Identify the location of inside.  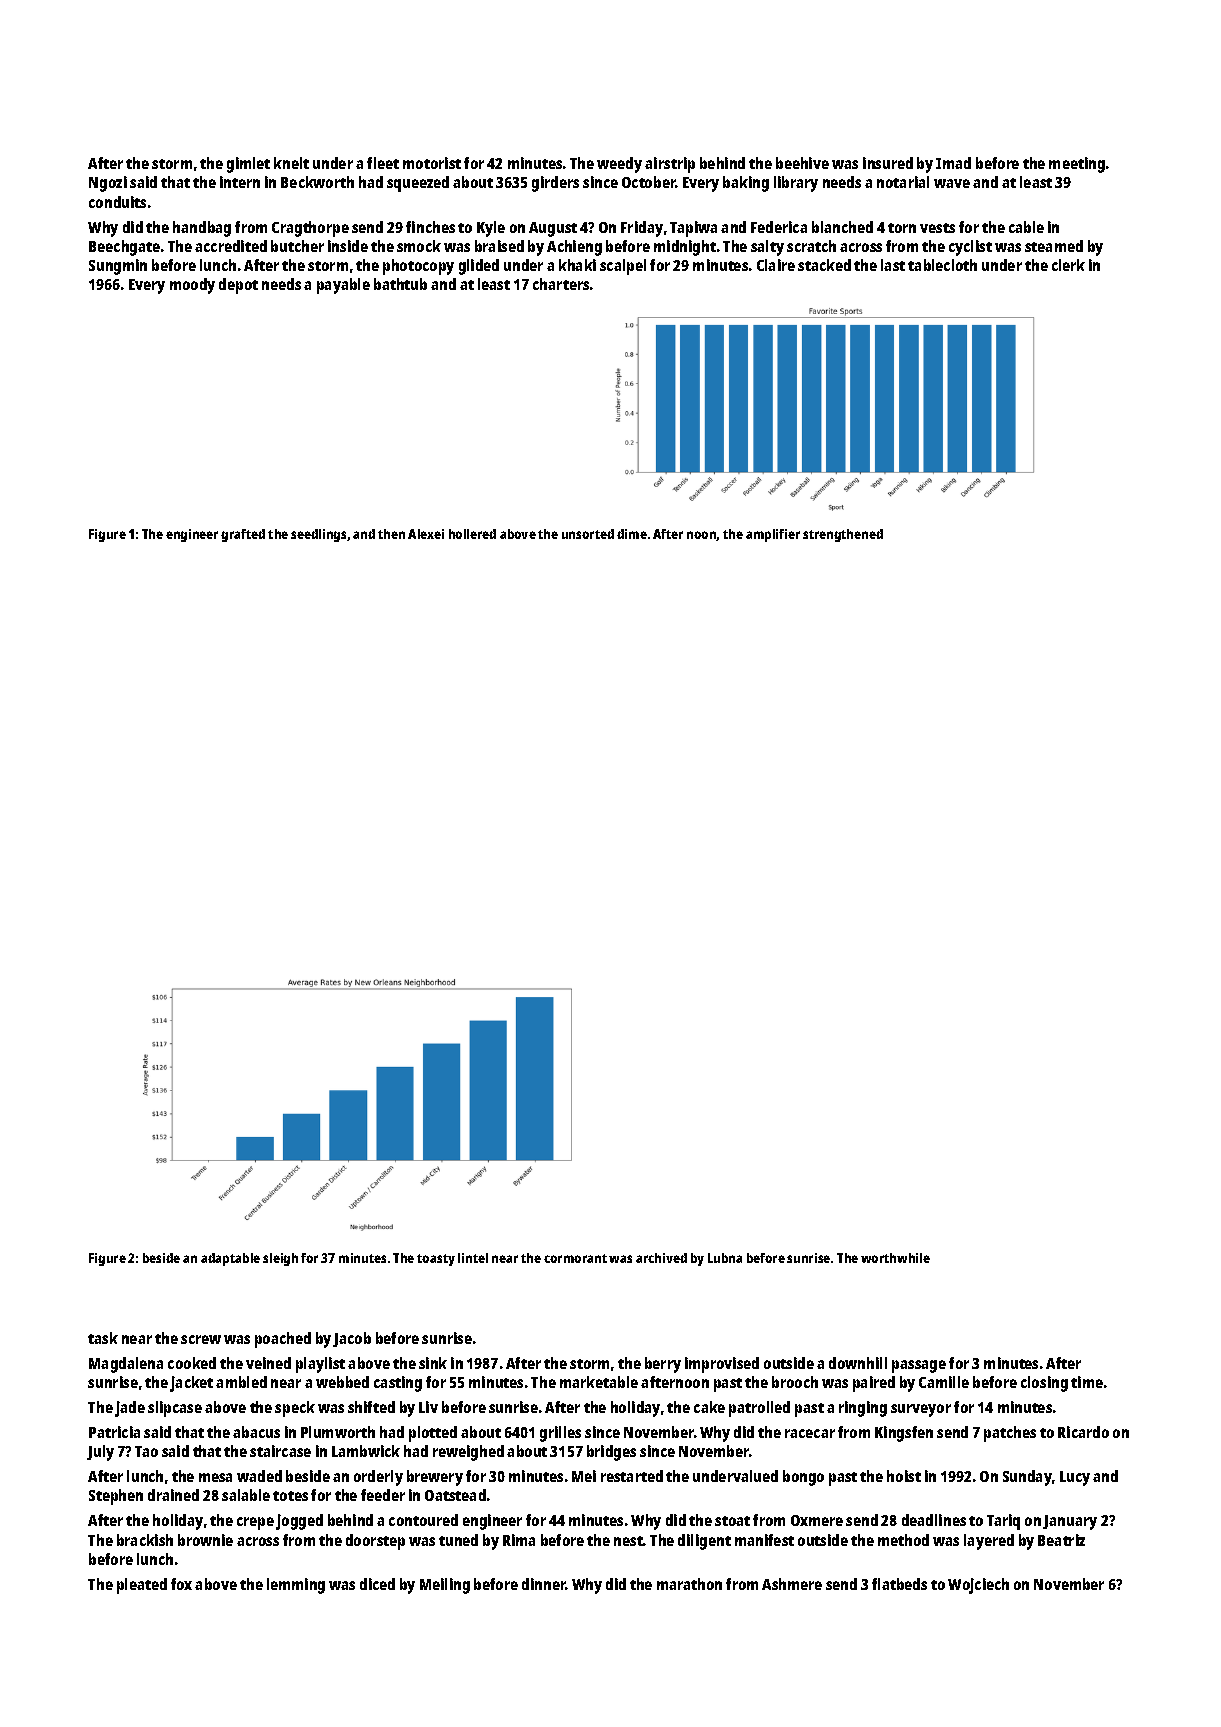
(348, 246).
